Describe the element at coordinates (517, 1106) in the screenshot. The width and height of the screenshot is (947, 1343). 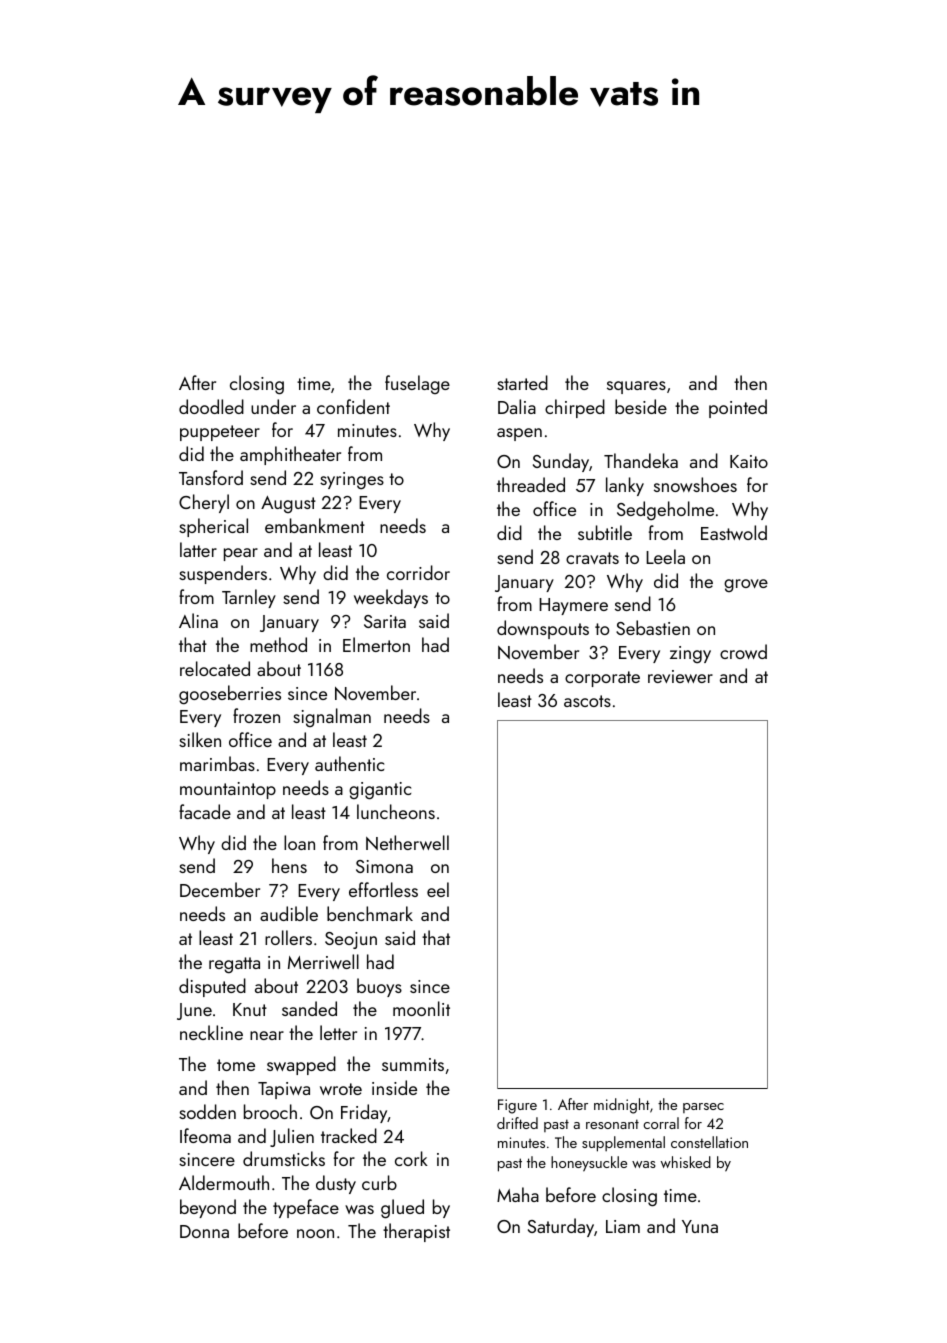
I see `Figure` at that location.
